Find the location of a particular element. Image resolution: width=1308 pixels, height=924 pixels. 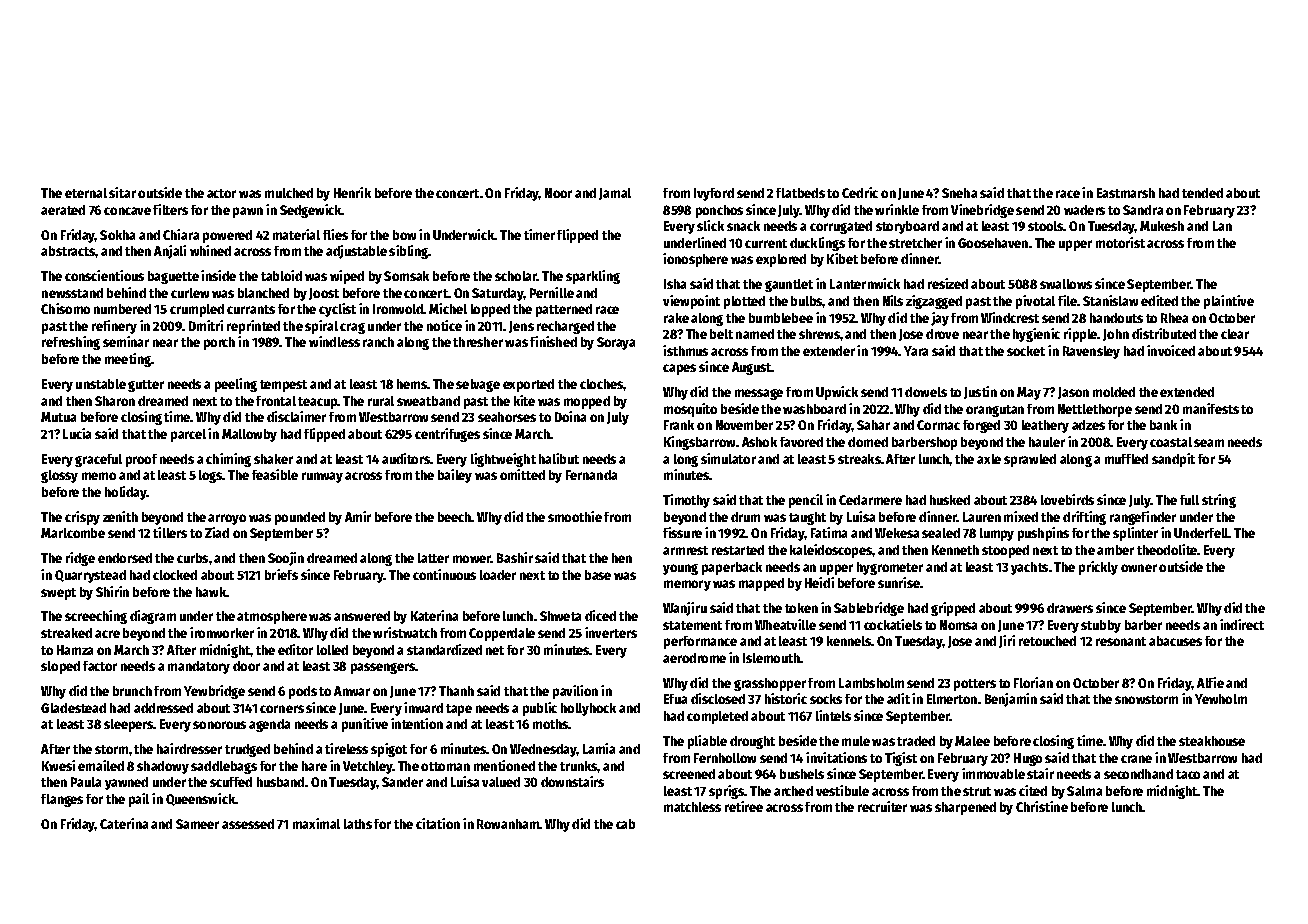

holiday is located at coordinates (126, 493).
